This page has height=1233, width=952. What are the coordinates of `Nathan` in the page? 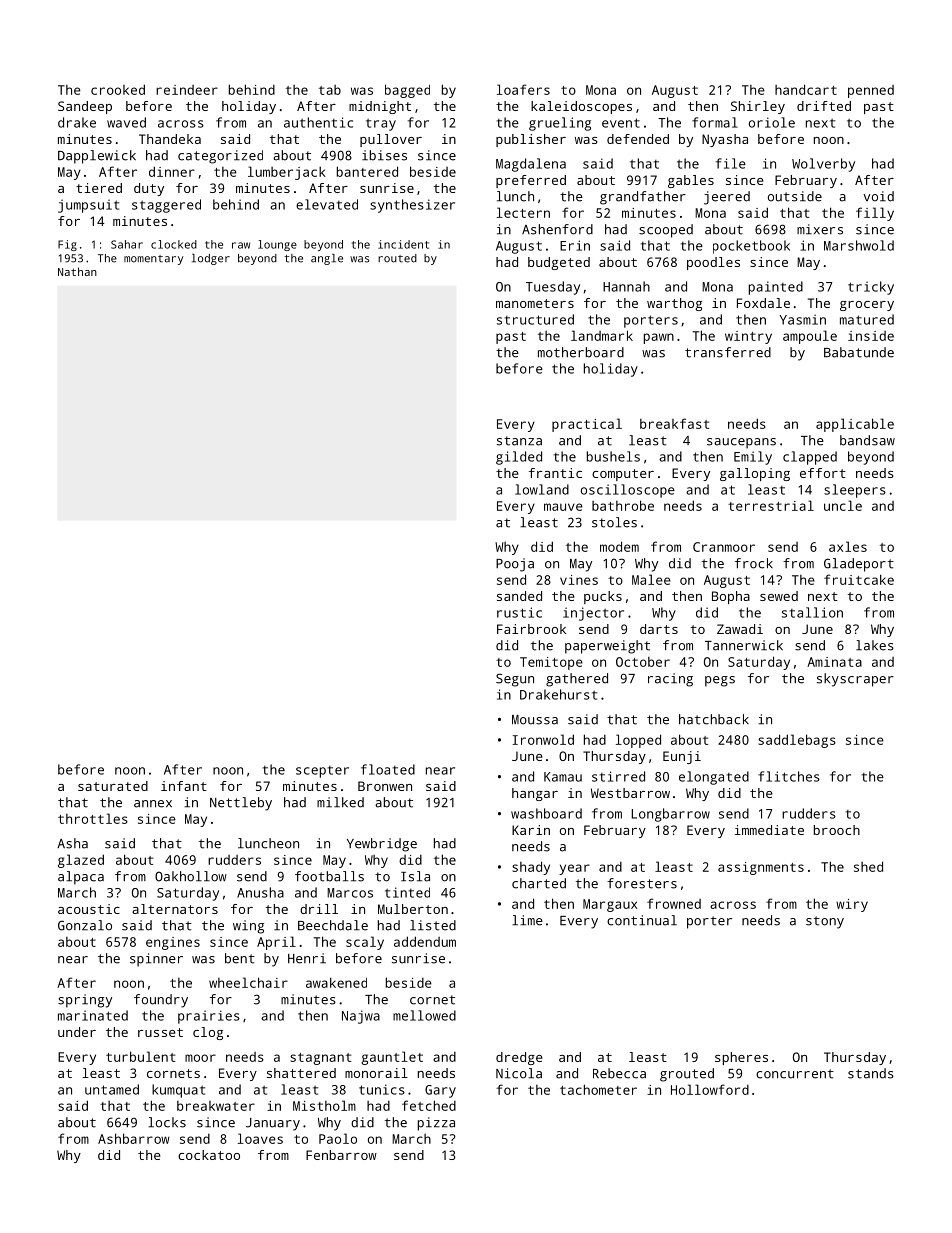 It's located at (77, 271).
